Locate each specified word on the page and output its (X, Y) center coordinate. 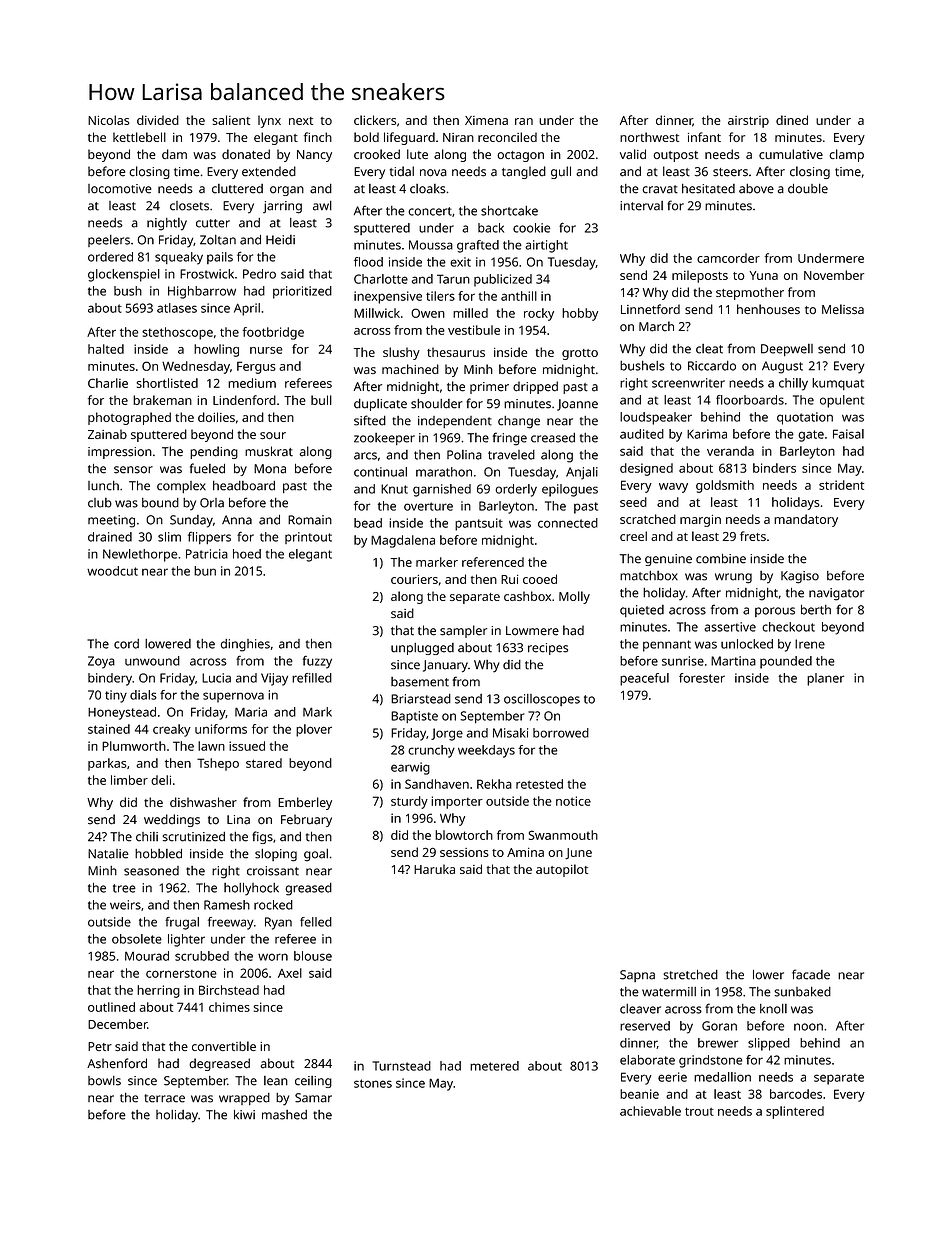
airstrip (748, 122)
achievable (650, 1111)
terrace (164, 1098)
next (301, 121)
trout (699, 1111)
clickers (375, 120)
